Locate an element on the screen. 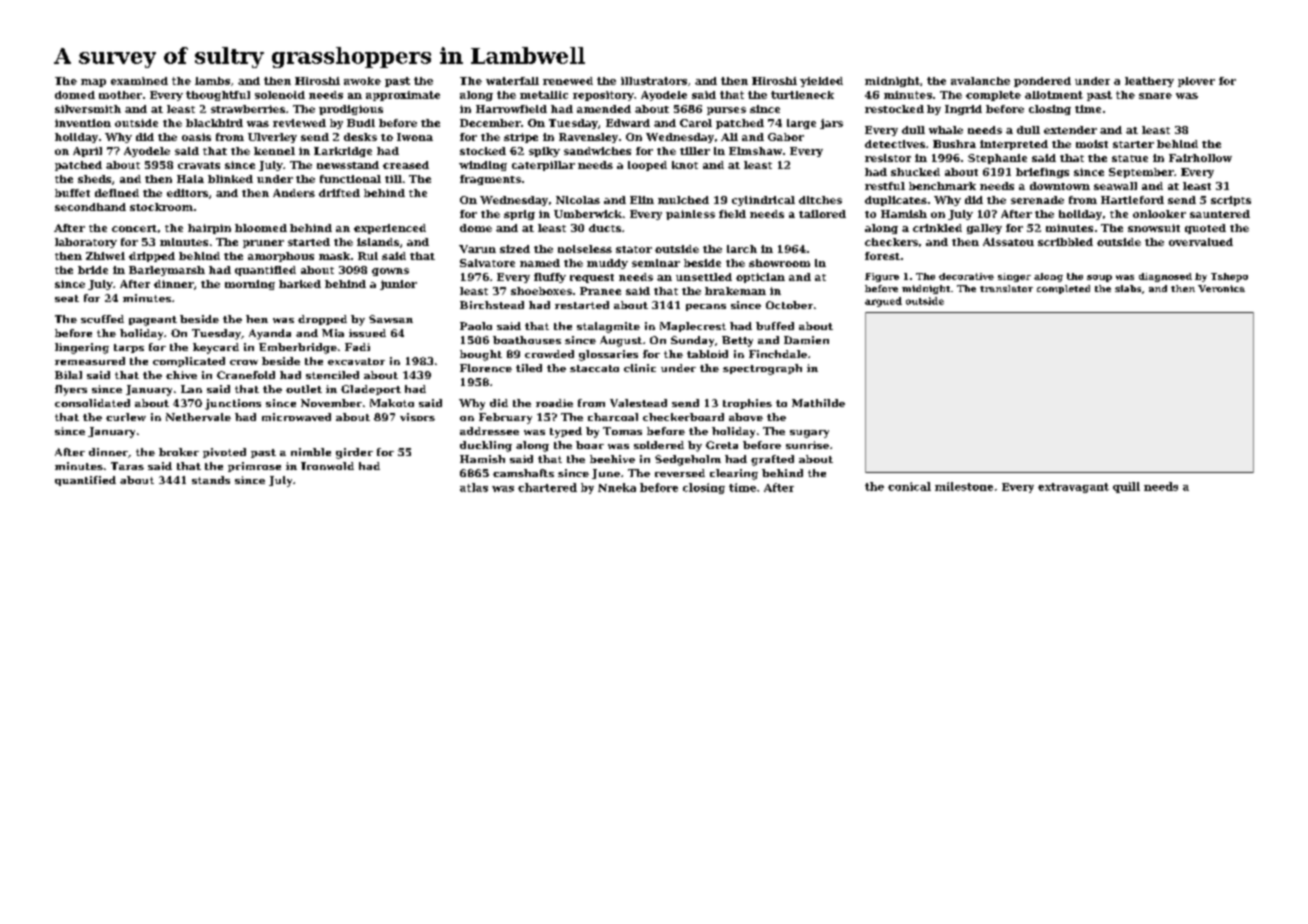 This screenshot has height=924, width=1308. Valestead is located at coordinates (638, 403).
